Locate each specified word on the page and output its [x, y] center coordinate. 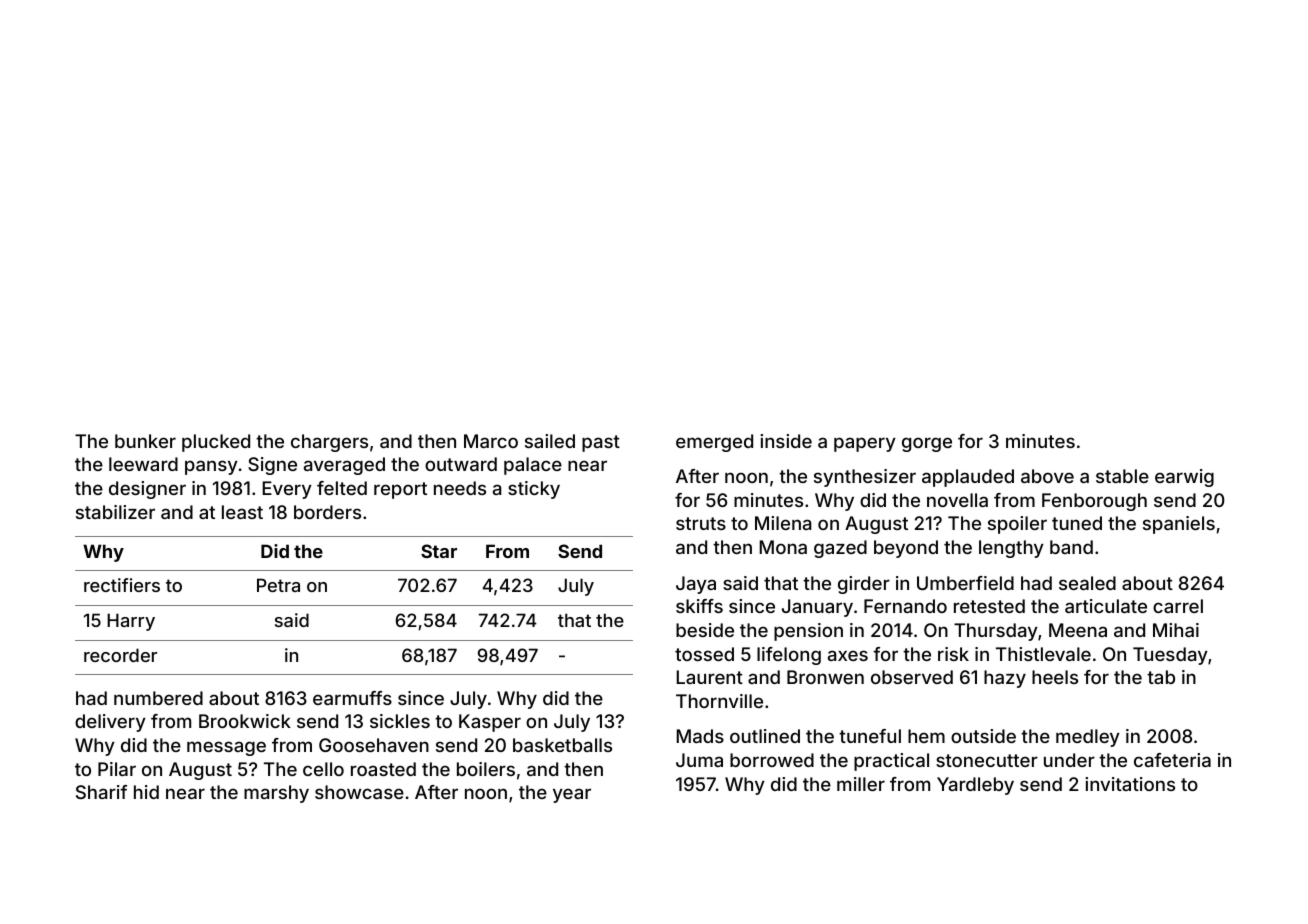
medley [1088, 738]
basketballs [562, 745]
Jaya [696, 585]
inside [786, 441]
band [1071, 547]
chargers [329, 443]
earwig [1184, 478]
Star [439, 551]
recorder [120, 655]
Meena [1078, 630]
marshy [276, 794]
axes [848, 655]
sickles [400, 721]
